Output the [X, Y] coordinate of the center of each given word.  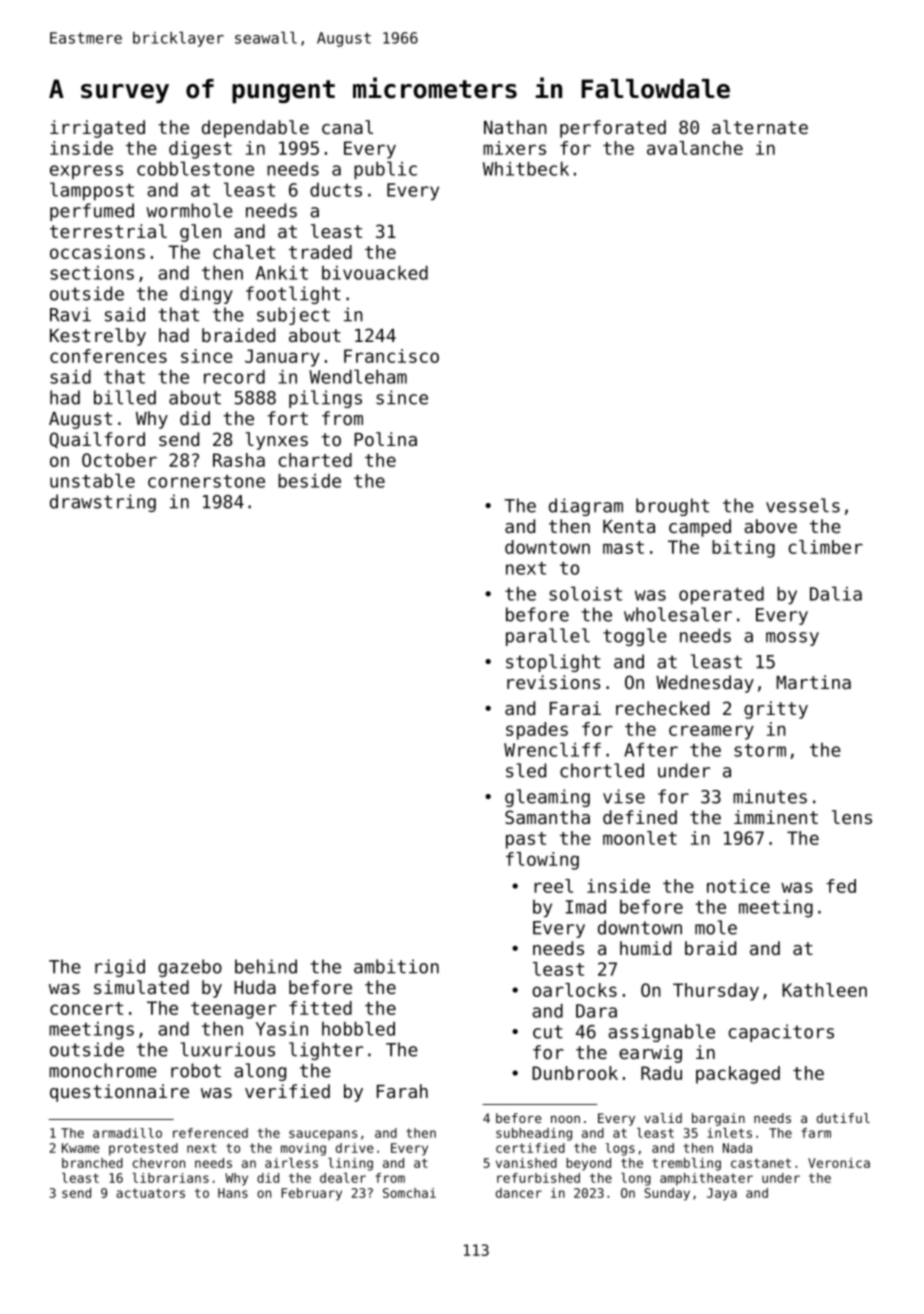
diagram [586, 507]
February [311, 1194]
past [526, 840]
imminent [776, 817]
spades [537, 731]
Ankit [282, 273]
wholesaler [678, 614]
